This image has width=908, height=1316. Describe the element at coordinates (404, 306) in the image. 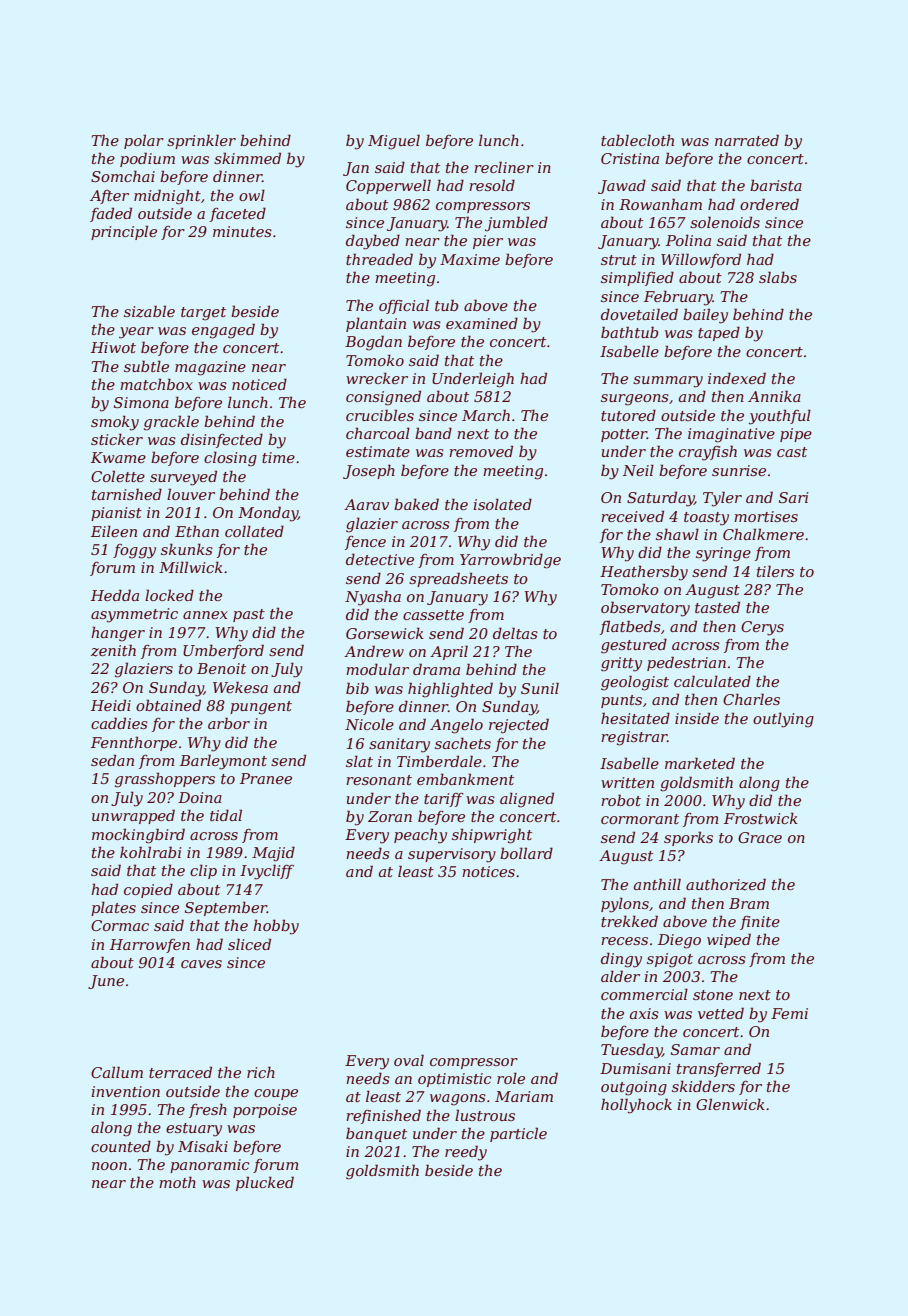

I see `official` at that location.
